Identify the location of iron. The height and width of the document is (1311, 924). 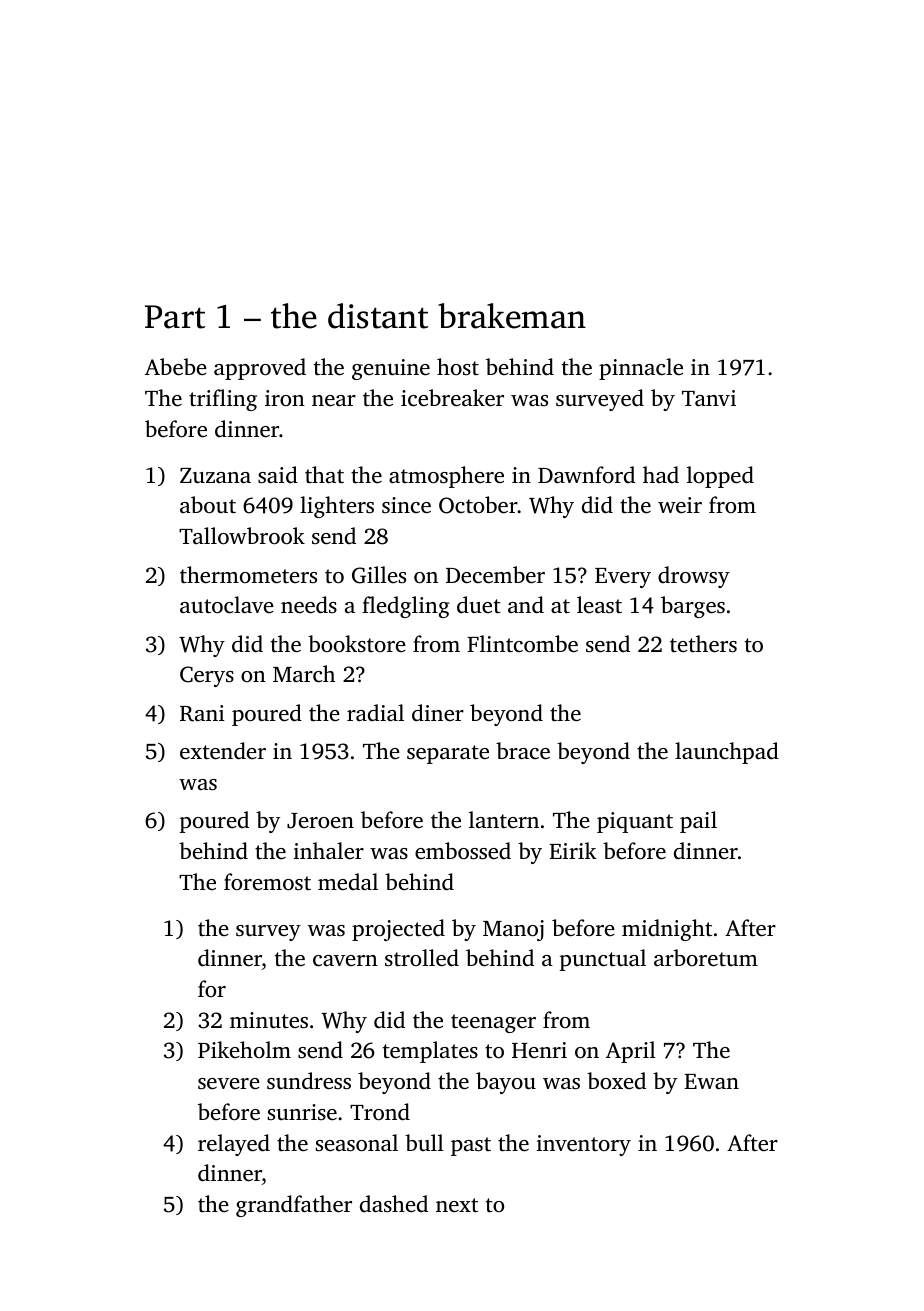
(285, 398).
